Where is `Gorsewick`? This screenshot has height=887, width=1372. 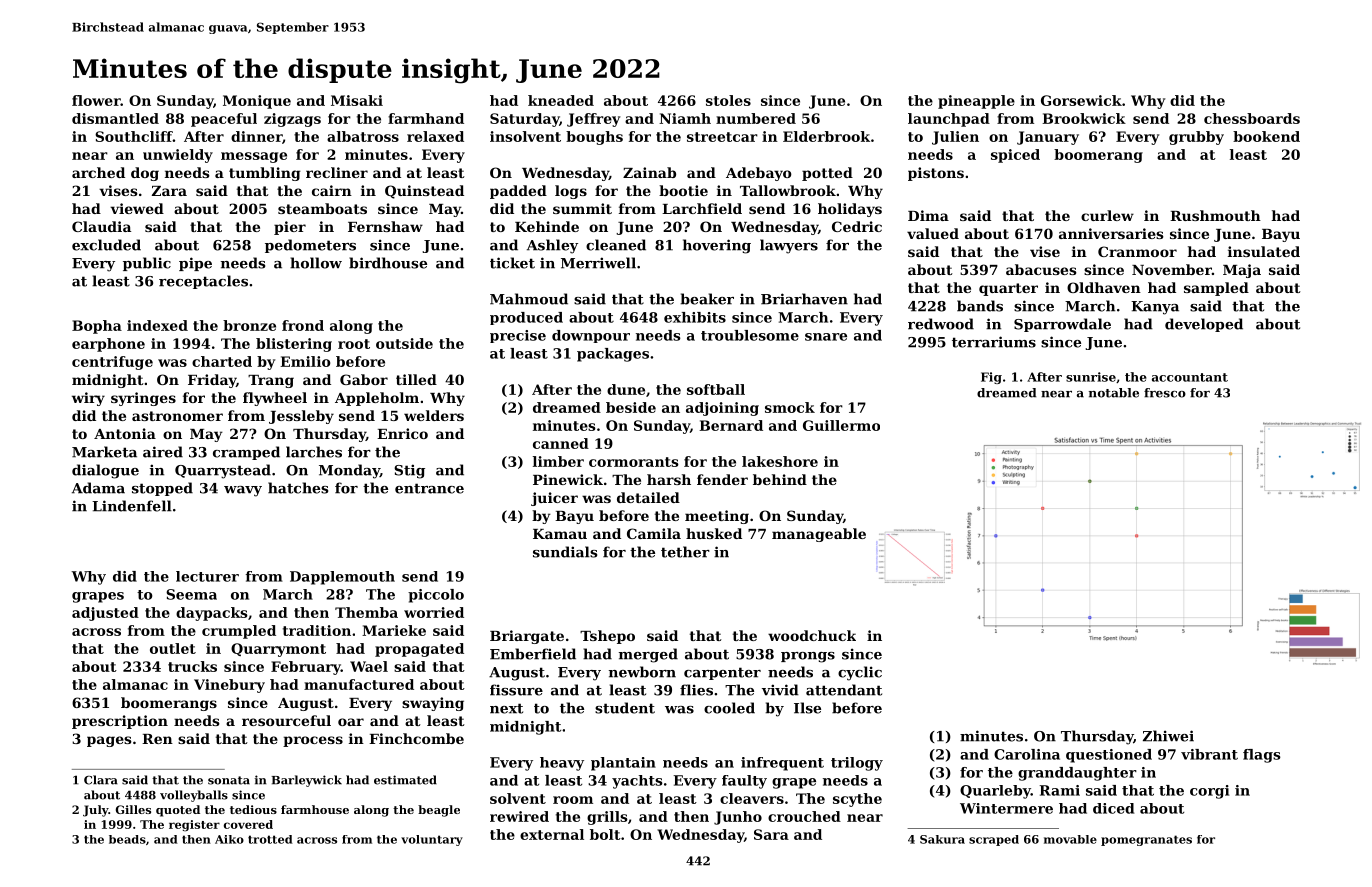
Gorsewick is located at coordinates (1081, 100).
